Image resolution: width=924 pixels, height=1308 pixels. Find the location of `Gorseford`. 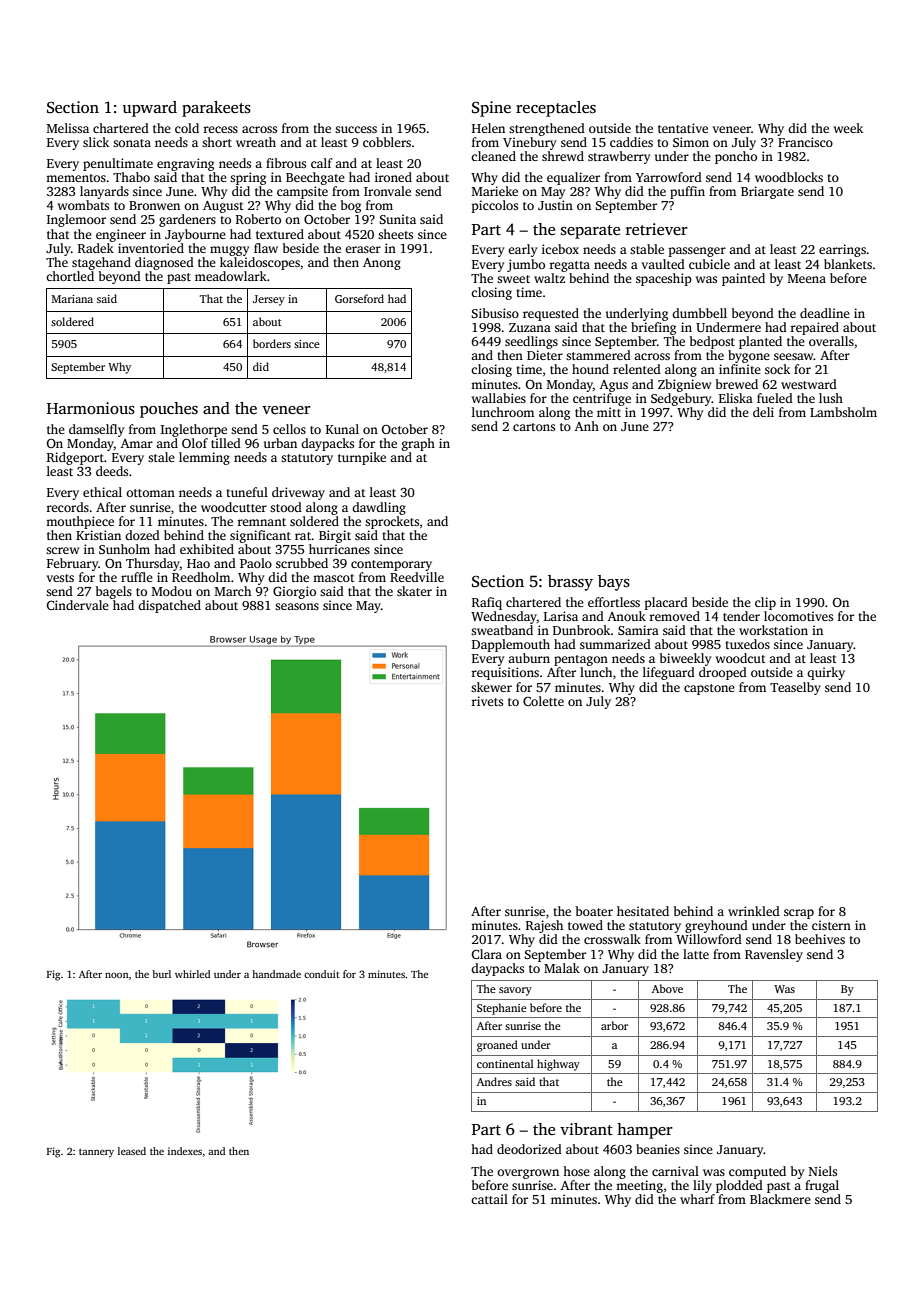

Gorseford is located at coordinates (359, 298).
